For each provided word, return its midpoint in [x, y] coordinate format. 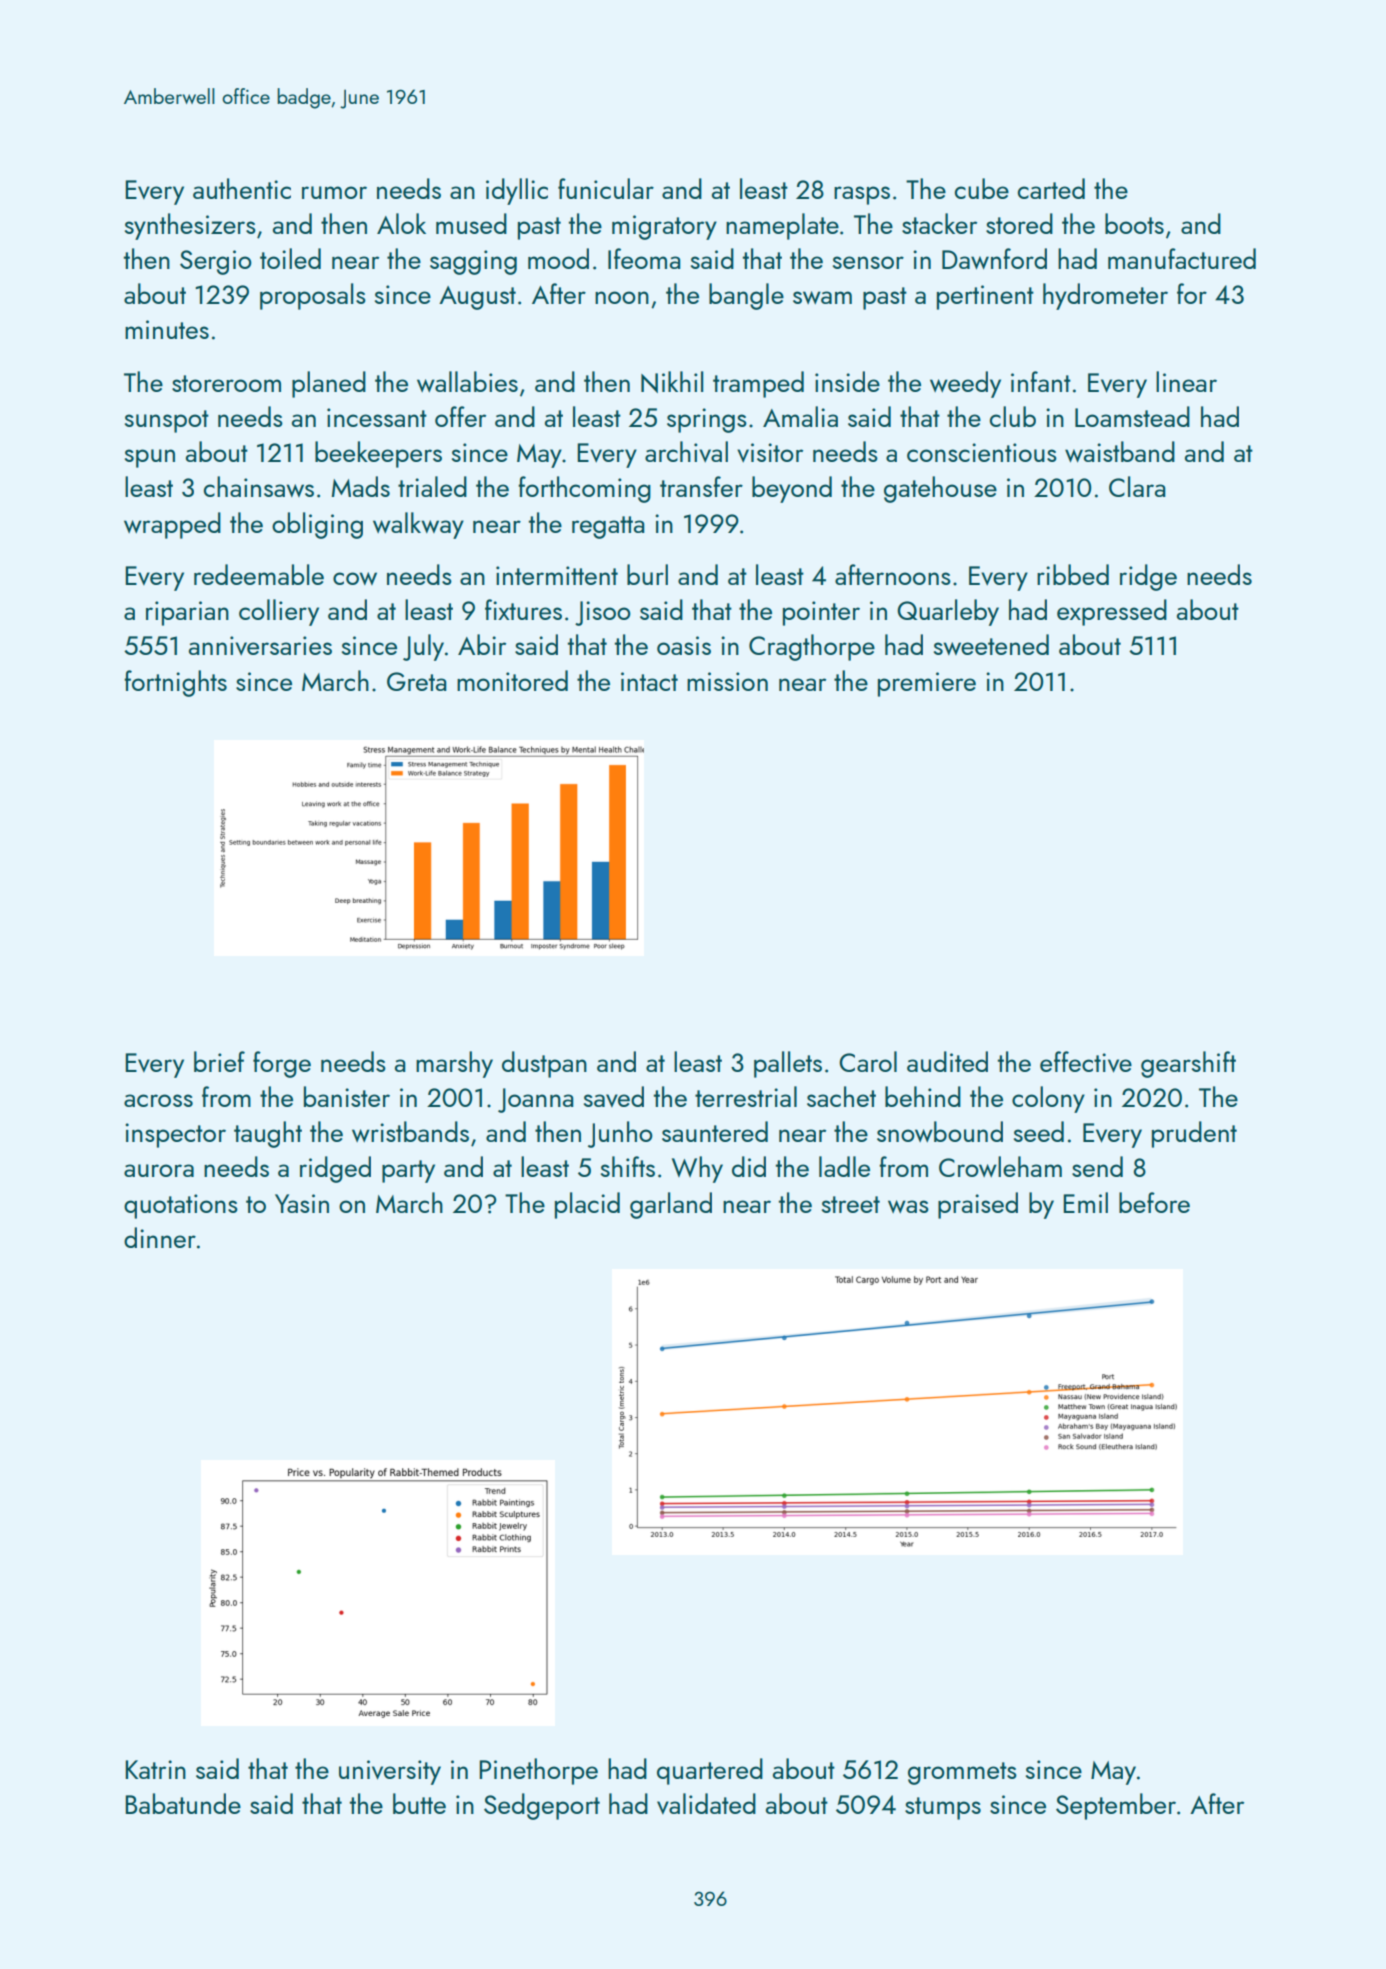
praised [978, 1205]
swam [822, 297]
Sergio [216, 262]
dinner [160, 1237]
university [390, 1772]
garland [671, 1205]
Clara [1137, 486]
